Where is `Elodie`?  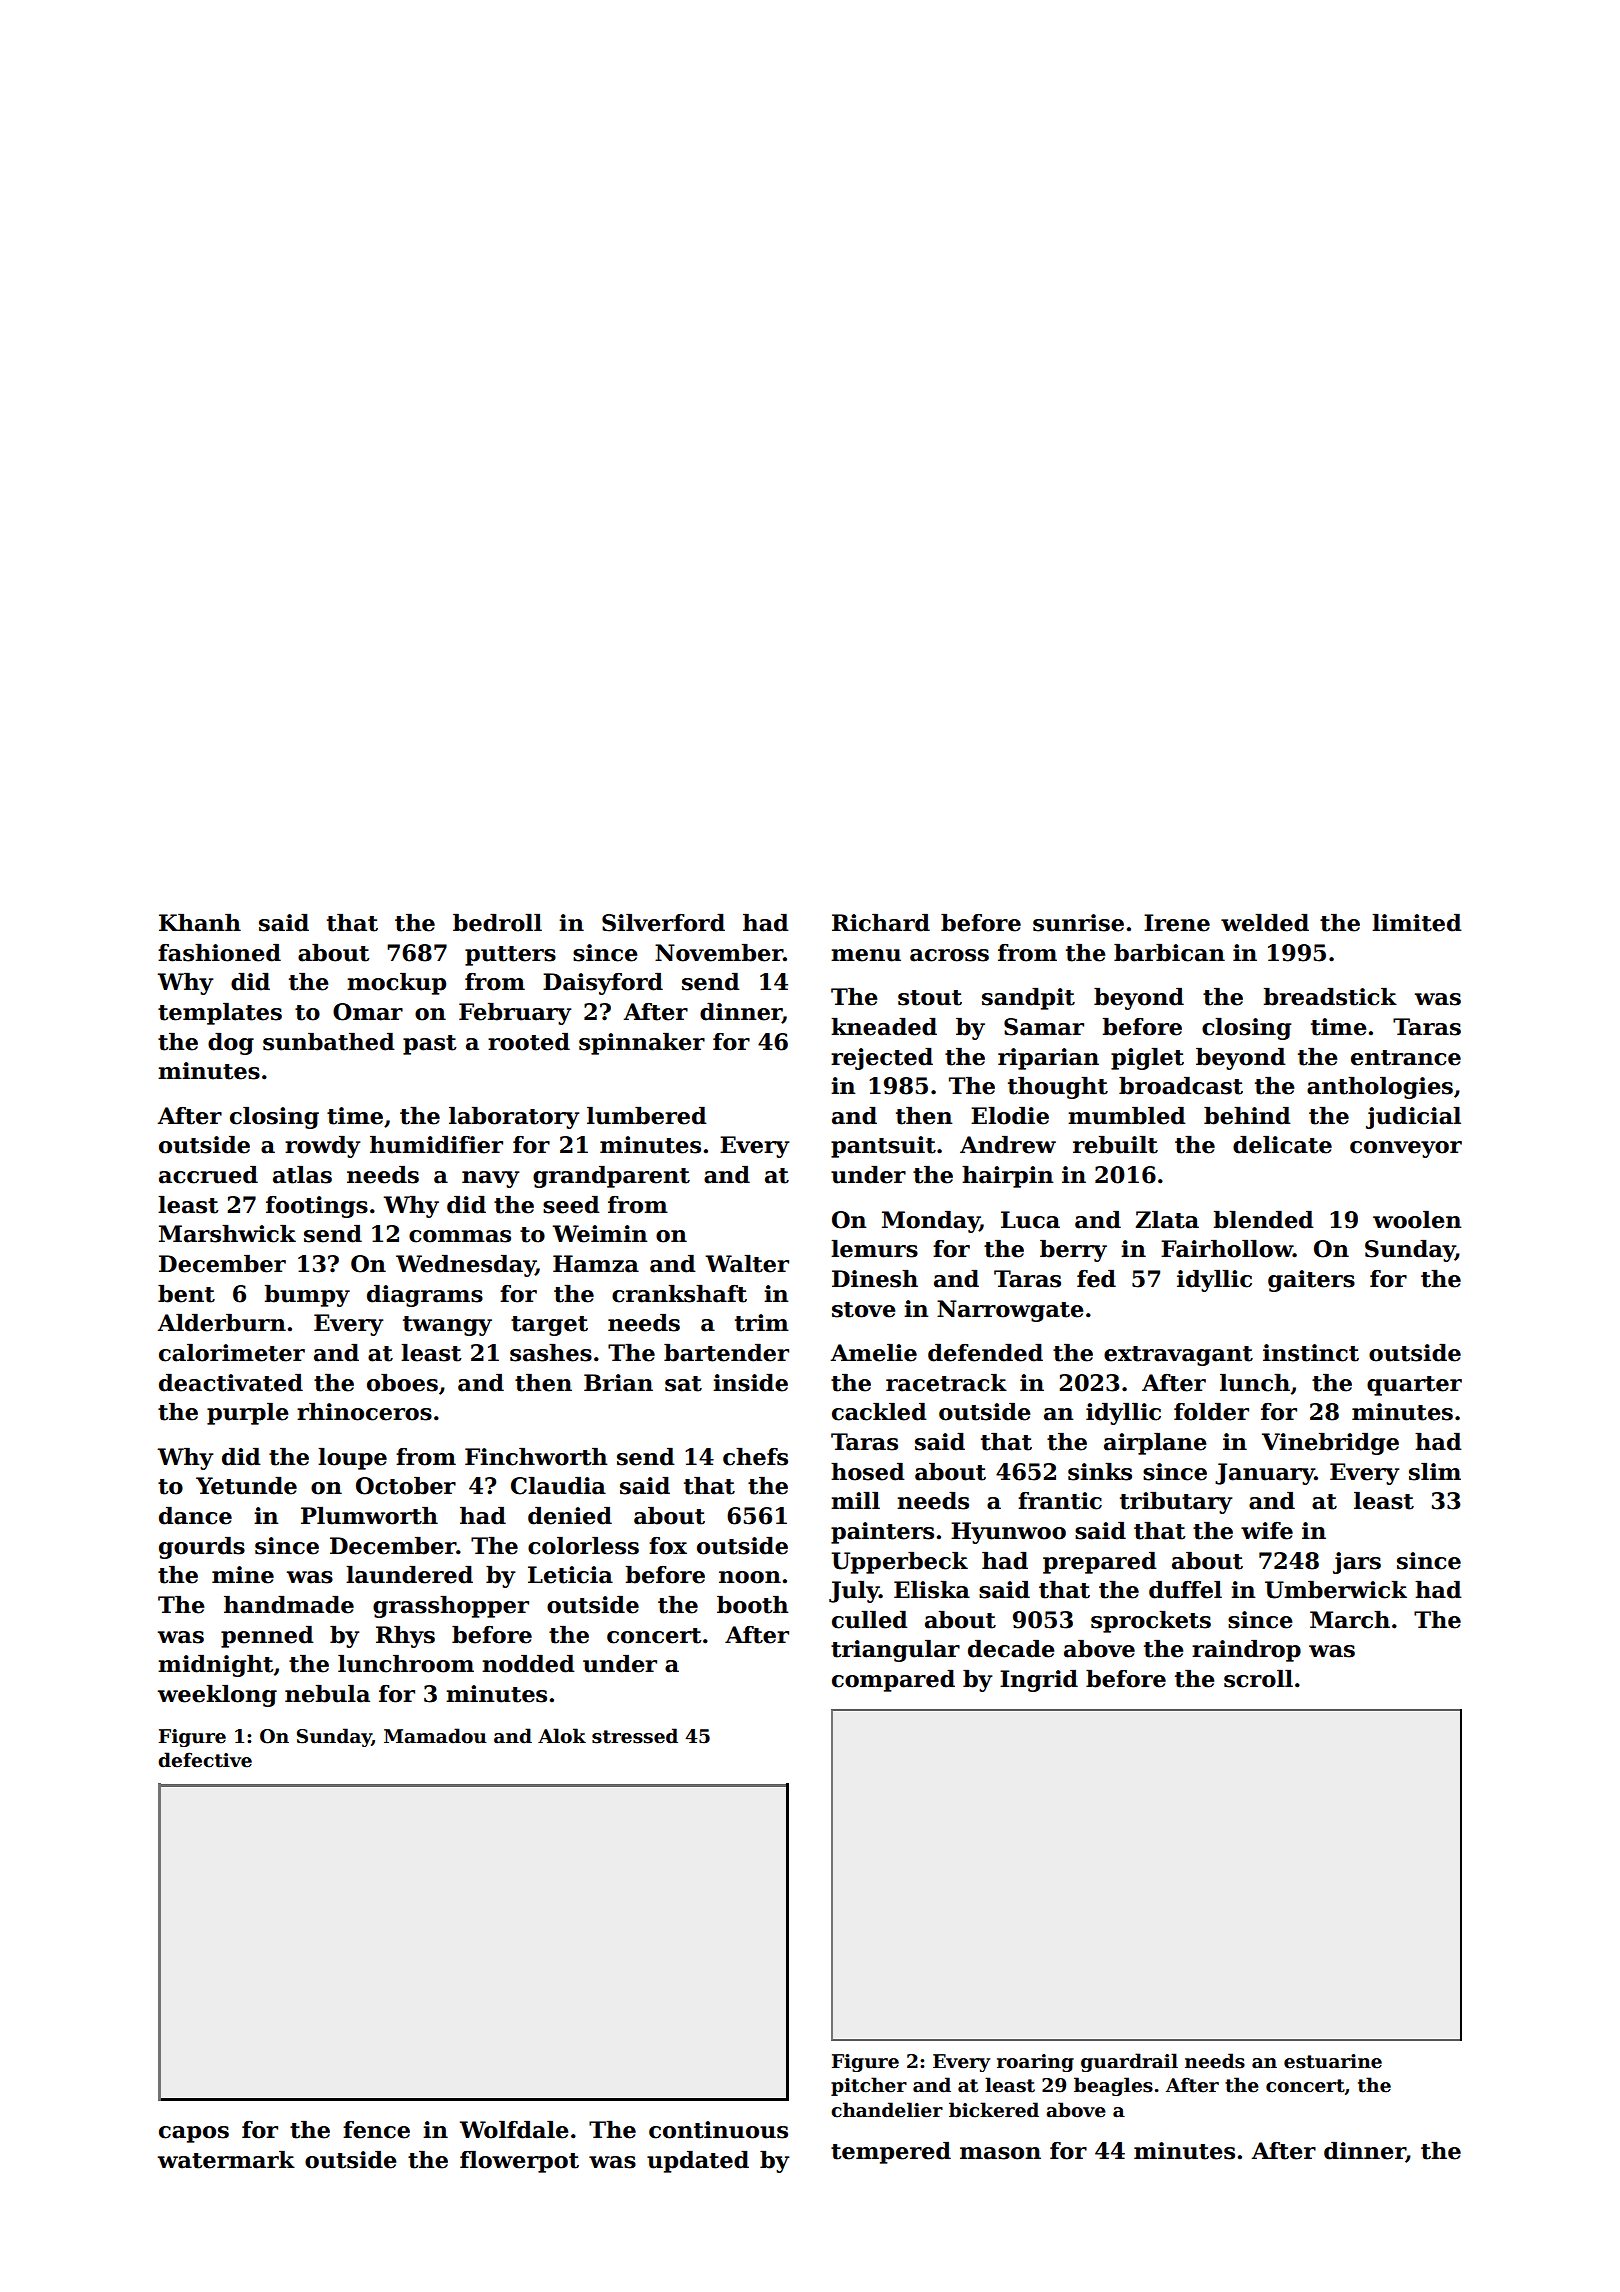
Elodie is located at coordinates (1010, 1116).
